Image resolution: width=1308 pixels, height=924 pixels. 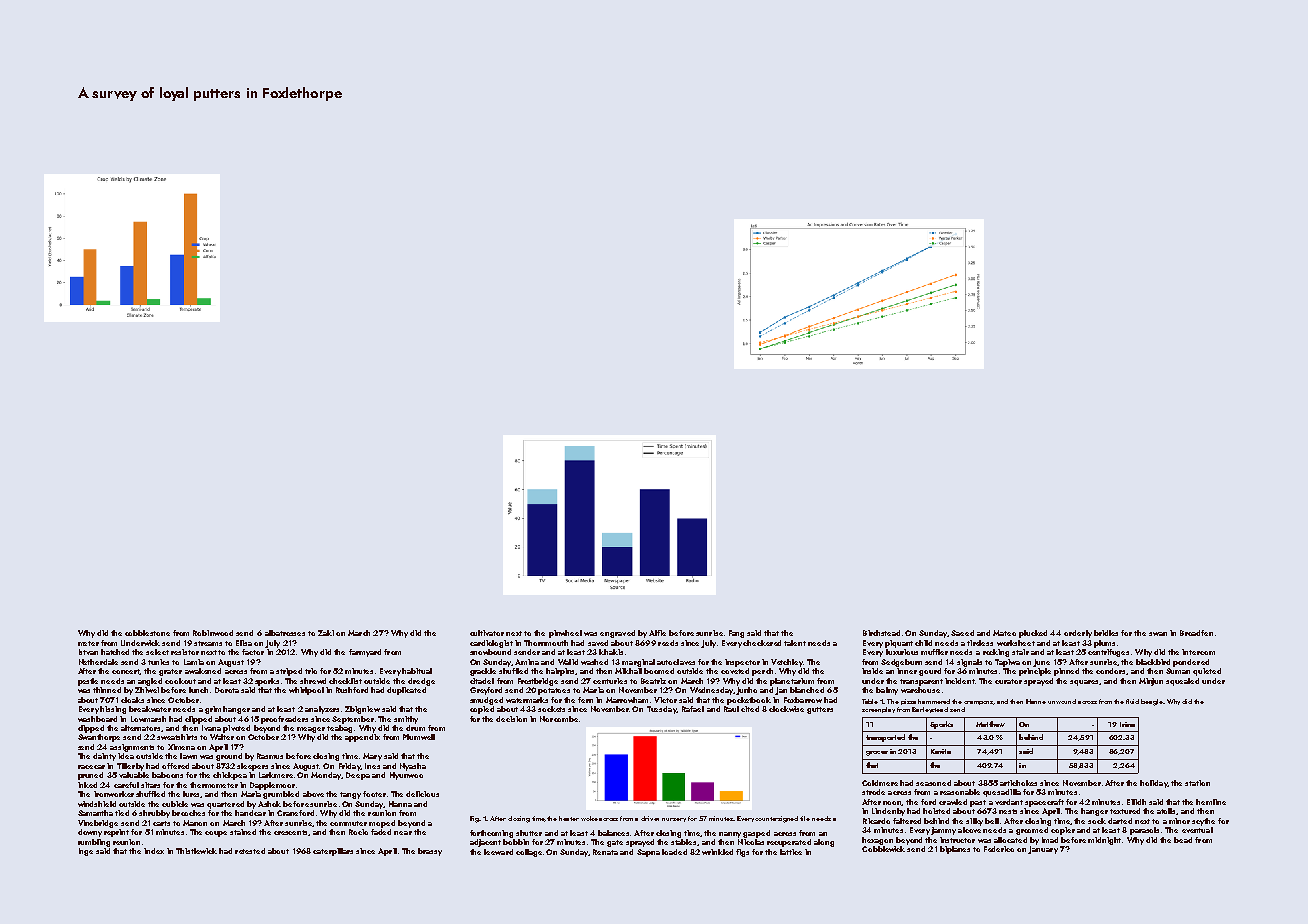 I want to click on Birchstead, so click(x=881, y=633).
